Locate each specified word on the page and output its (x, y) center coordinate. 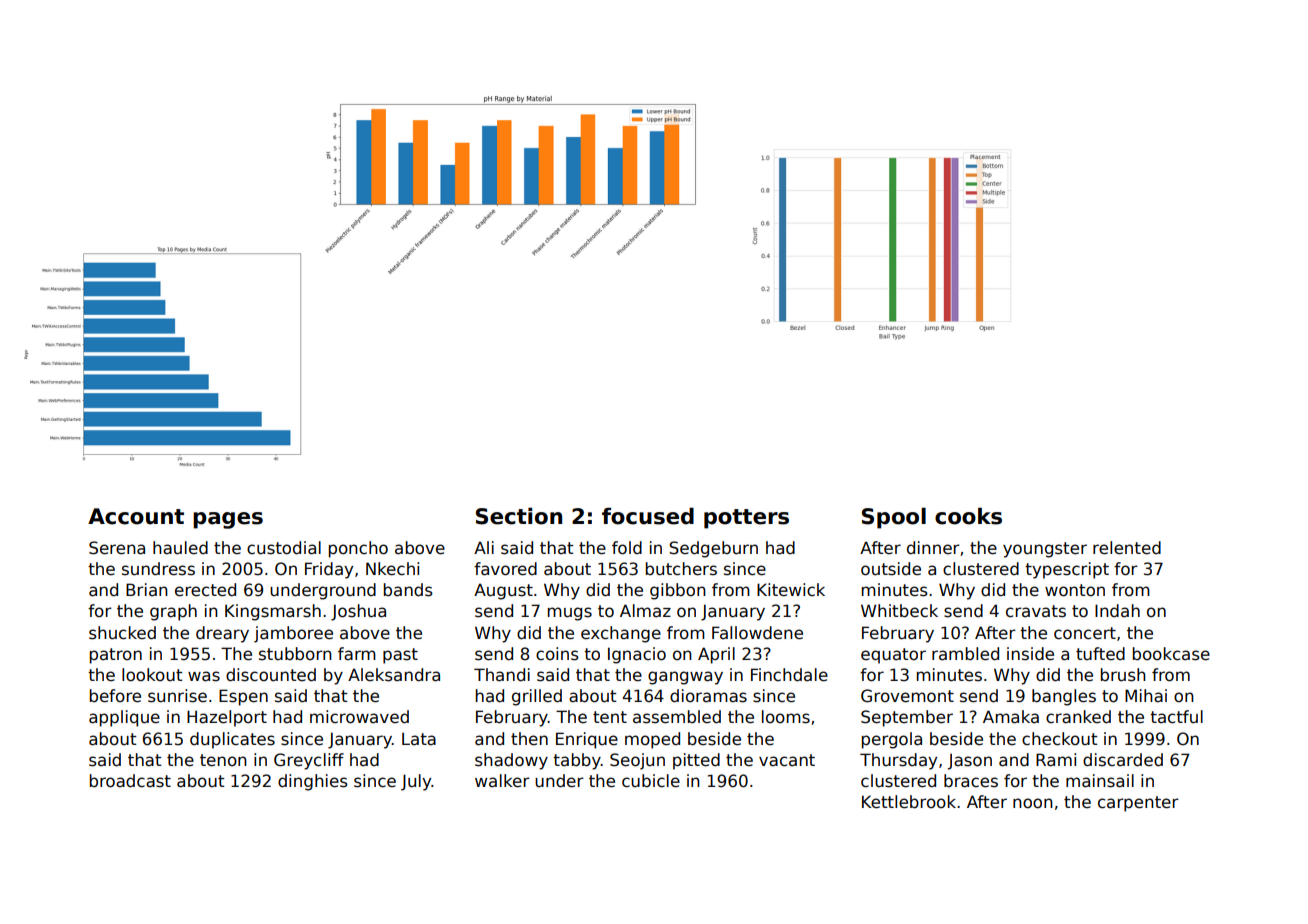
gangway (685, 678)
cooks (968, 516)
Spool (894, 518)
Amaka (1011, 717)
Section (519, 516)
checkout (1059, 739)
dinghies (313, 782)
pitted (696, 761)
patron (116, 656)
